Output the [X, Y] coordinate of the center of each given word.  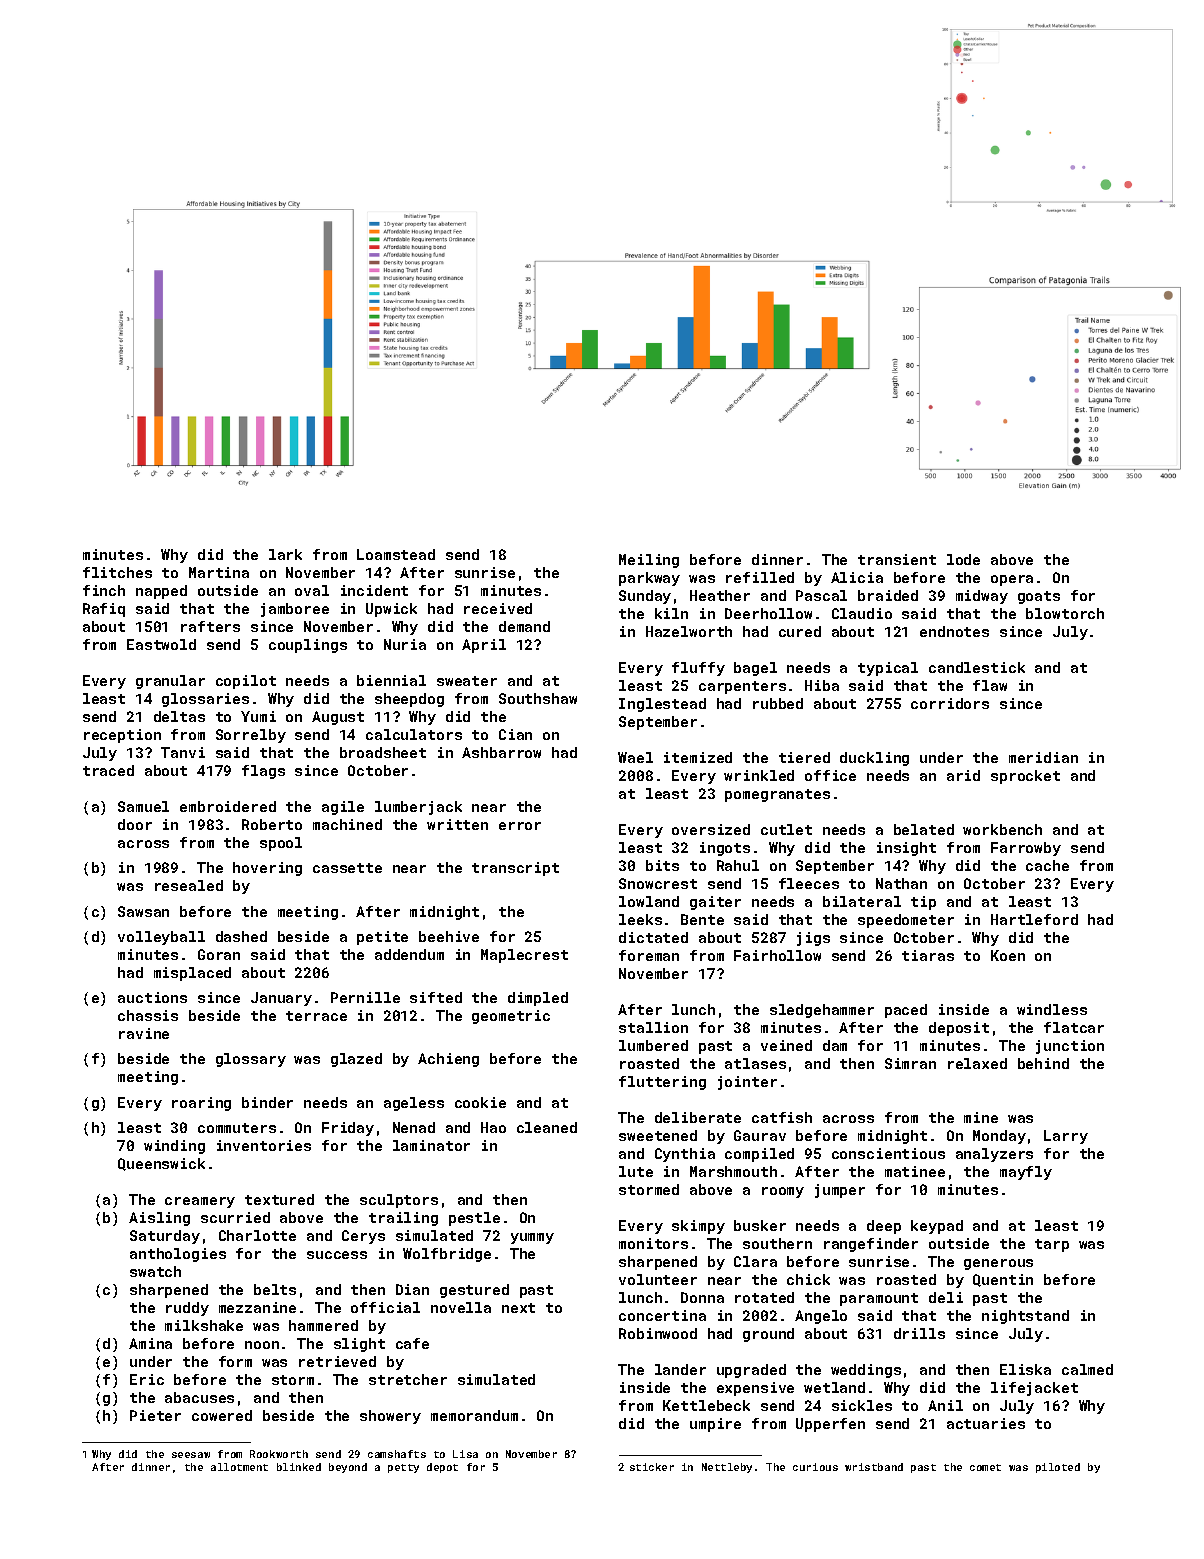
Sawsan [143, 911]
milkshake [204, 1325]
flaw [990, 685]
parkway [649, 579]
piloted [1058, 1468]
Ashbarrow [501, 752]
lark [285, 554]
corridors [950, 703]
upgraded [751, 1371]
